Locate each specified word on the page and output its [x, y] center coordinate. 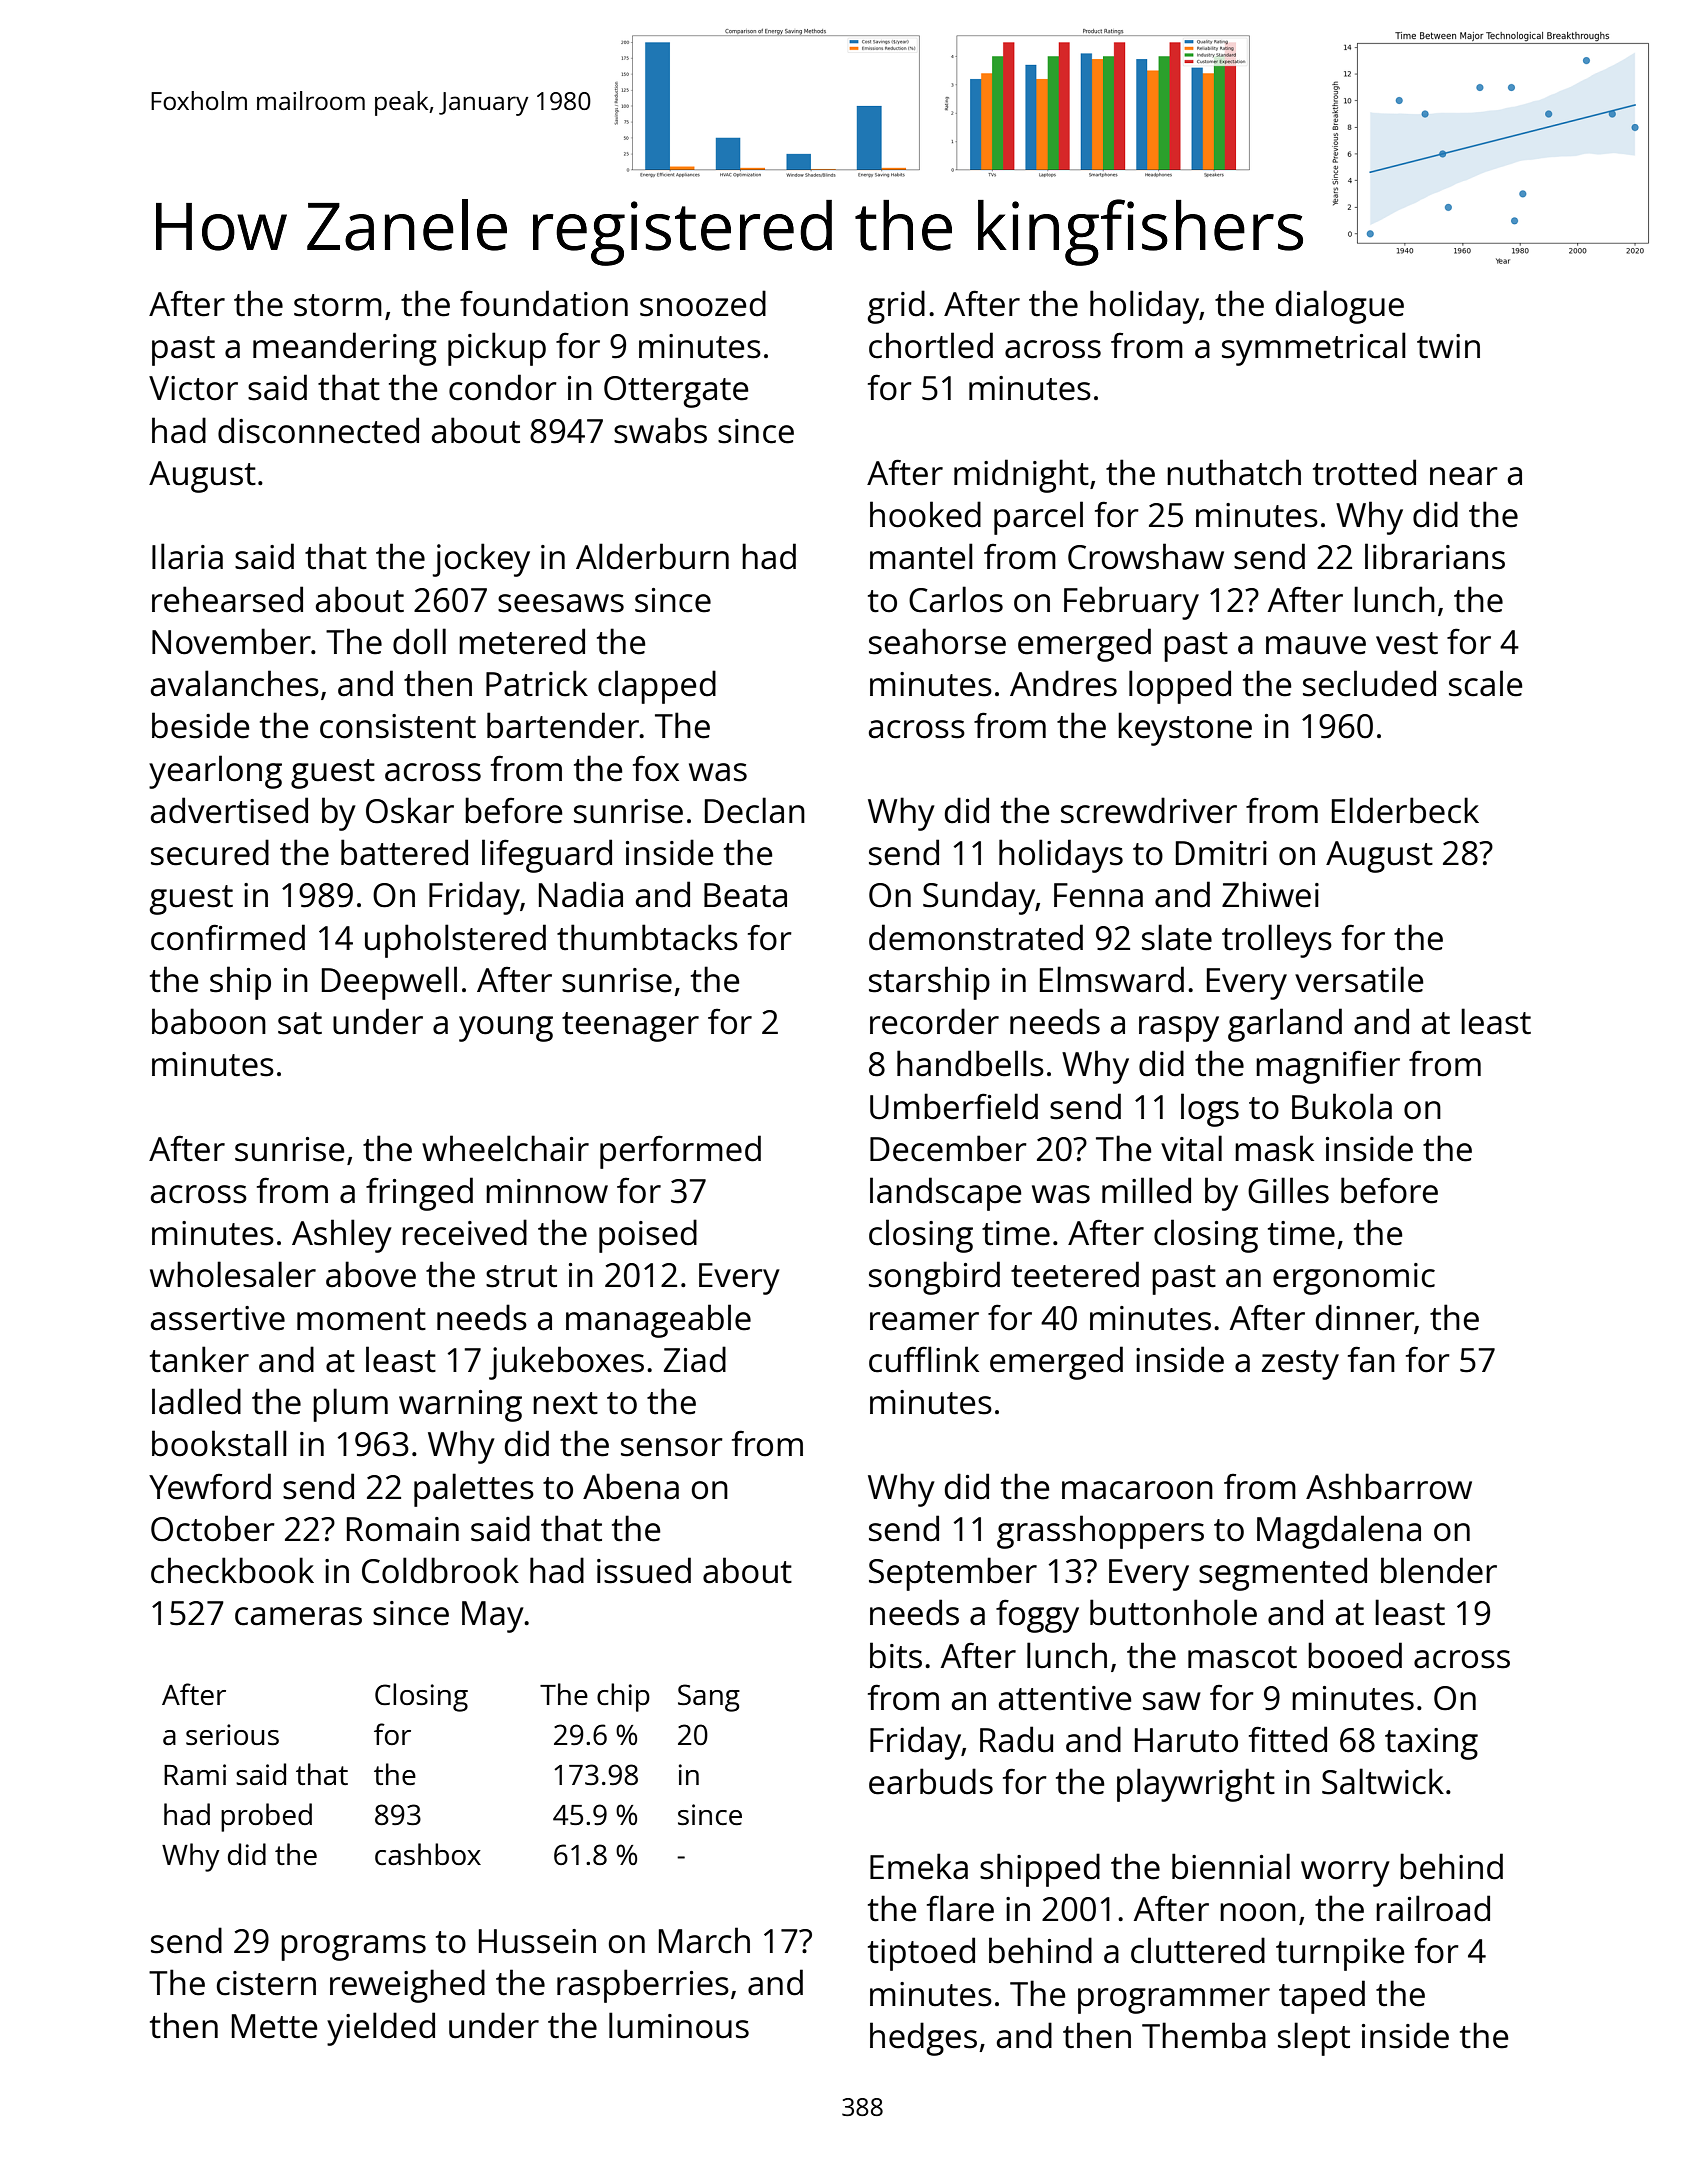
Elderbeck [1405, 810]
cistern [266, 1983]
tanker [199, 1359]
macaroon [1137, 1490]
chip [623, 1697]
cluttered [1198, 1950]
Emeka [919, 1866]
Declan [755, 810]
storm [338, 305]
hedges [923, 2039]
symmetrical [1314, 349]
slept [1314, 2039]
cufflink [924, 1359]
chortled [931, 345]
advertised [229, 810]
